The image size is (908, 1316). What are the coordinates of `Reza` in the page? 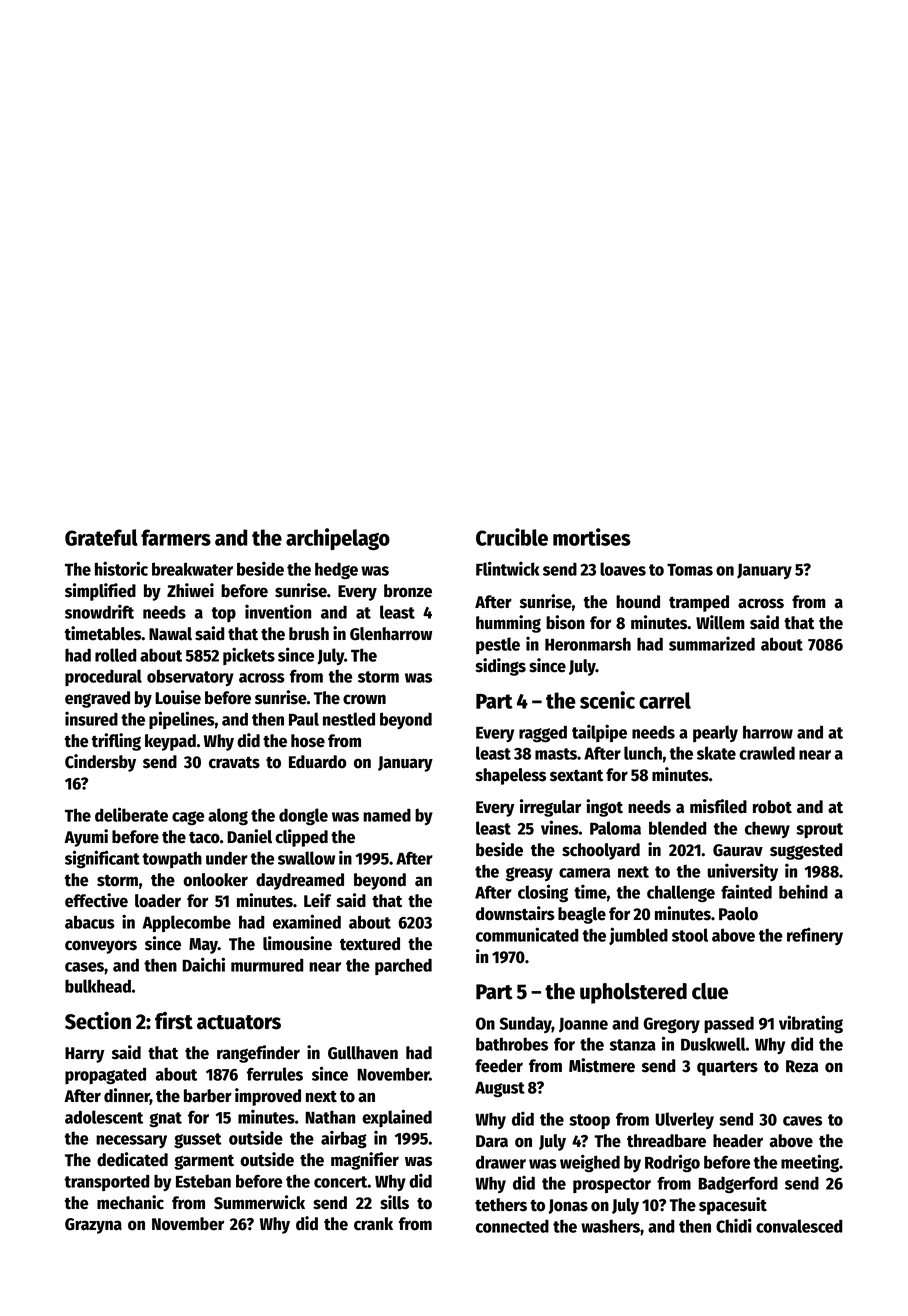 It's located at (802, 1066).
